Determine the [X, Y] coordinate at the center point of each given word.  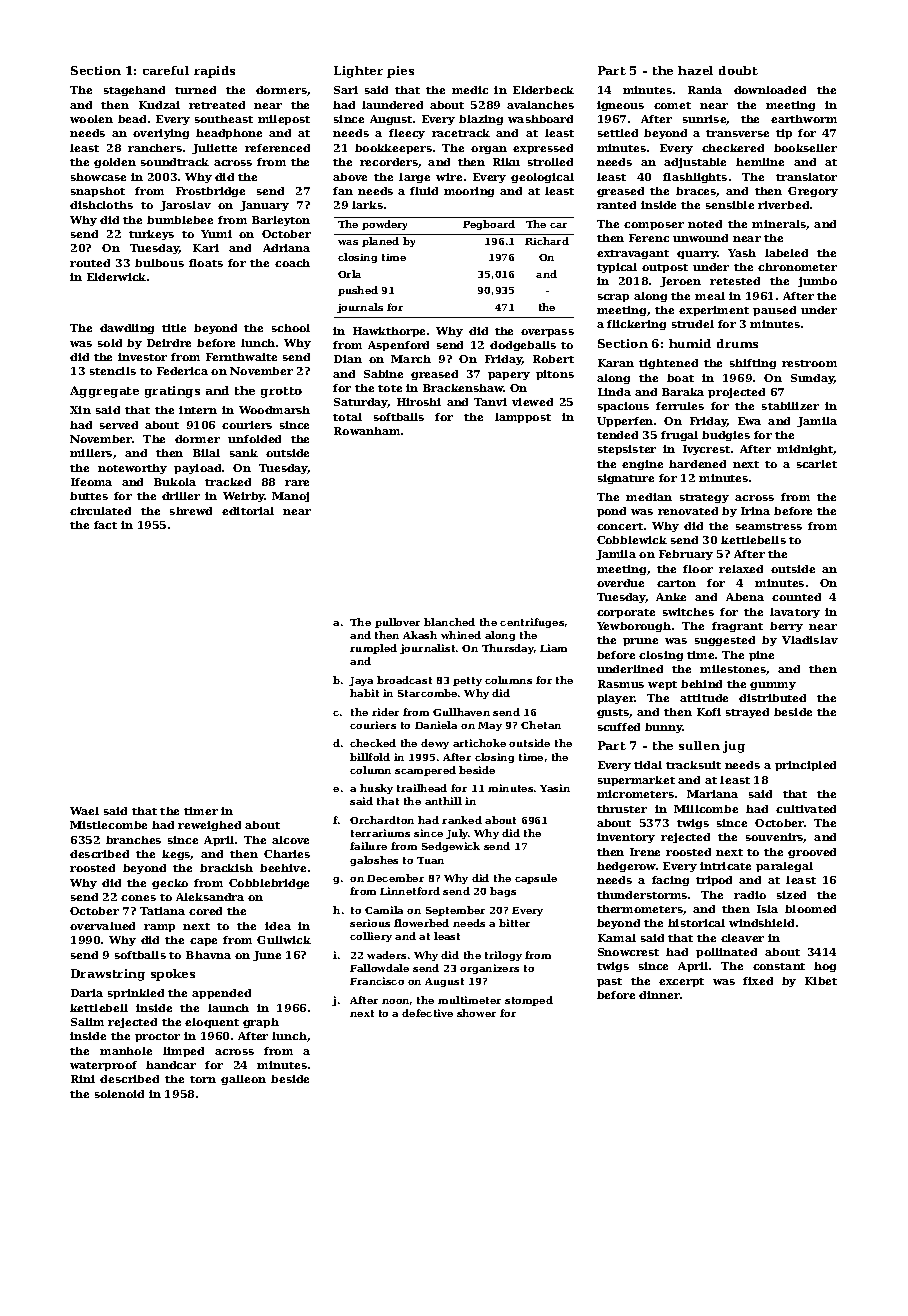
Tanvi [490, 402]
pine [761, 656]
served [119, 425]
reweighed [209, 826]
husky [376, 789]
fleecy [407, 134]
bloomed [810, 909]
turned [195, 90]
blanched [449, 622]
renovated [688, 511]
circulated [100, 511]
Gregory [813, 192]
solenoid [119, 1094]
